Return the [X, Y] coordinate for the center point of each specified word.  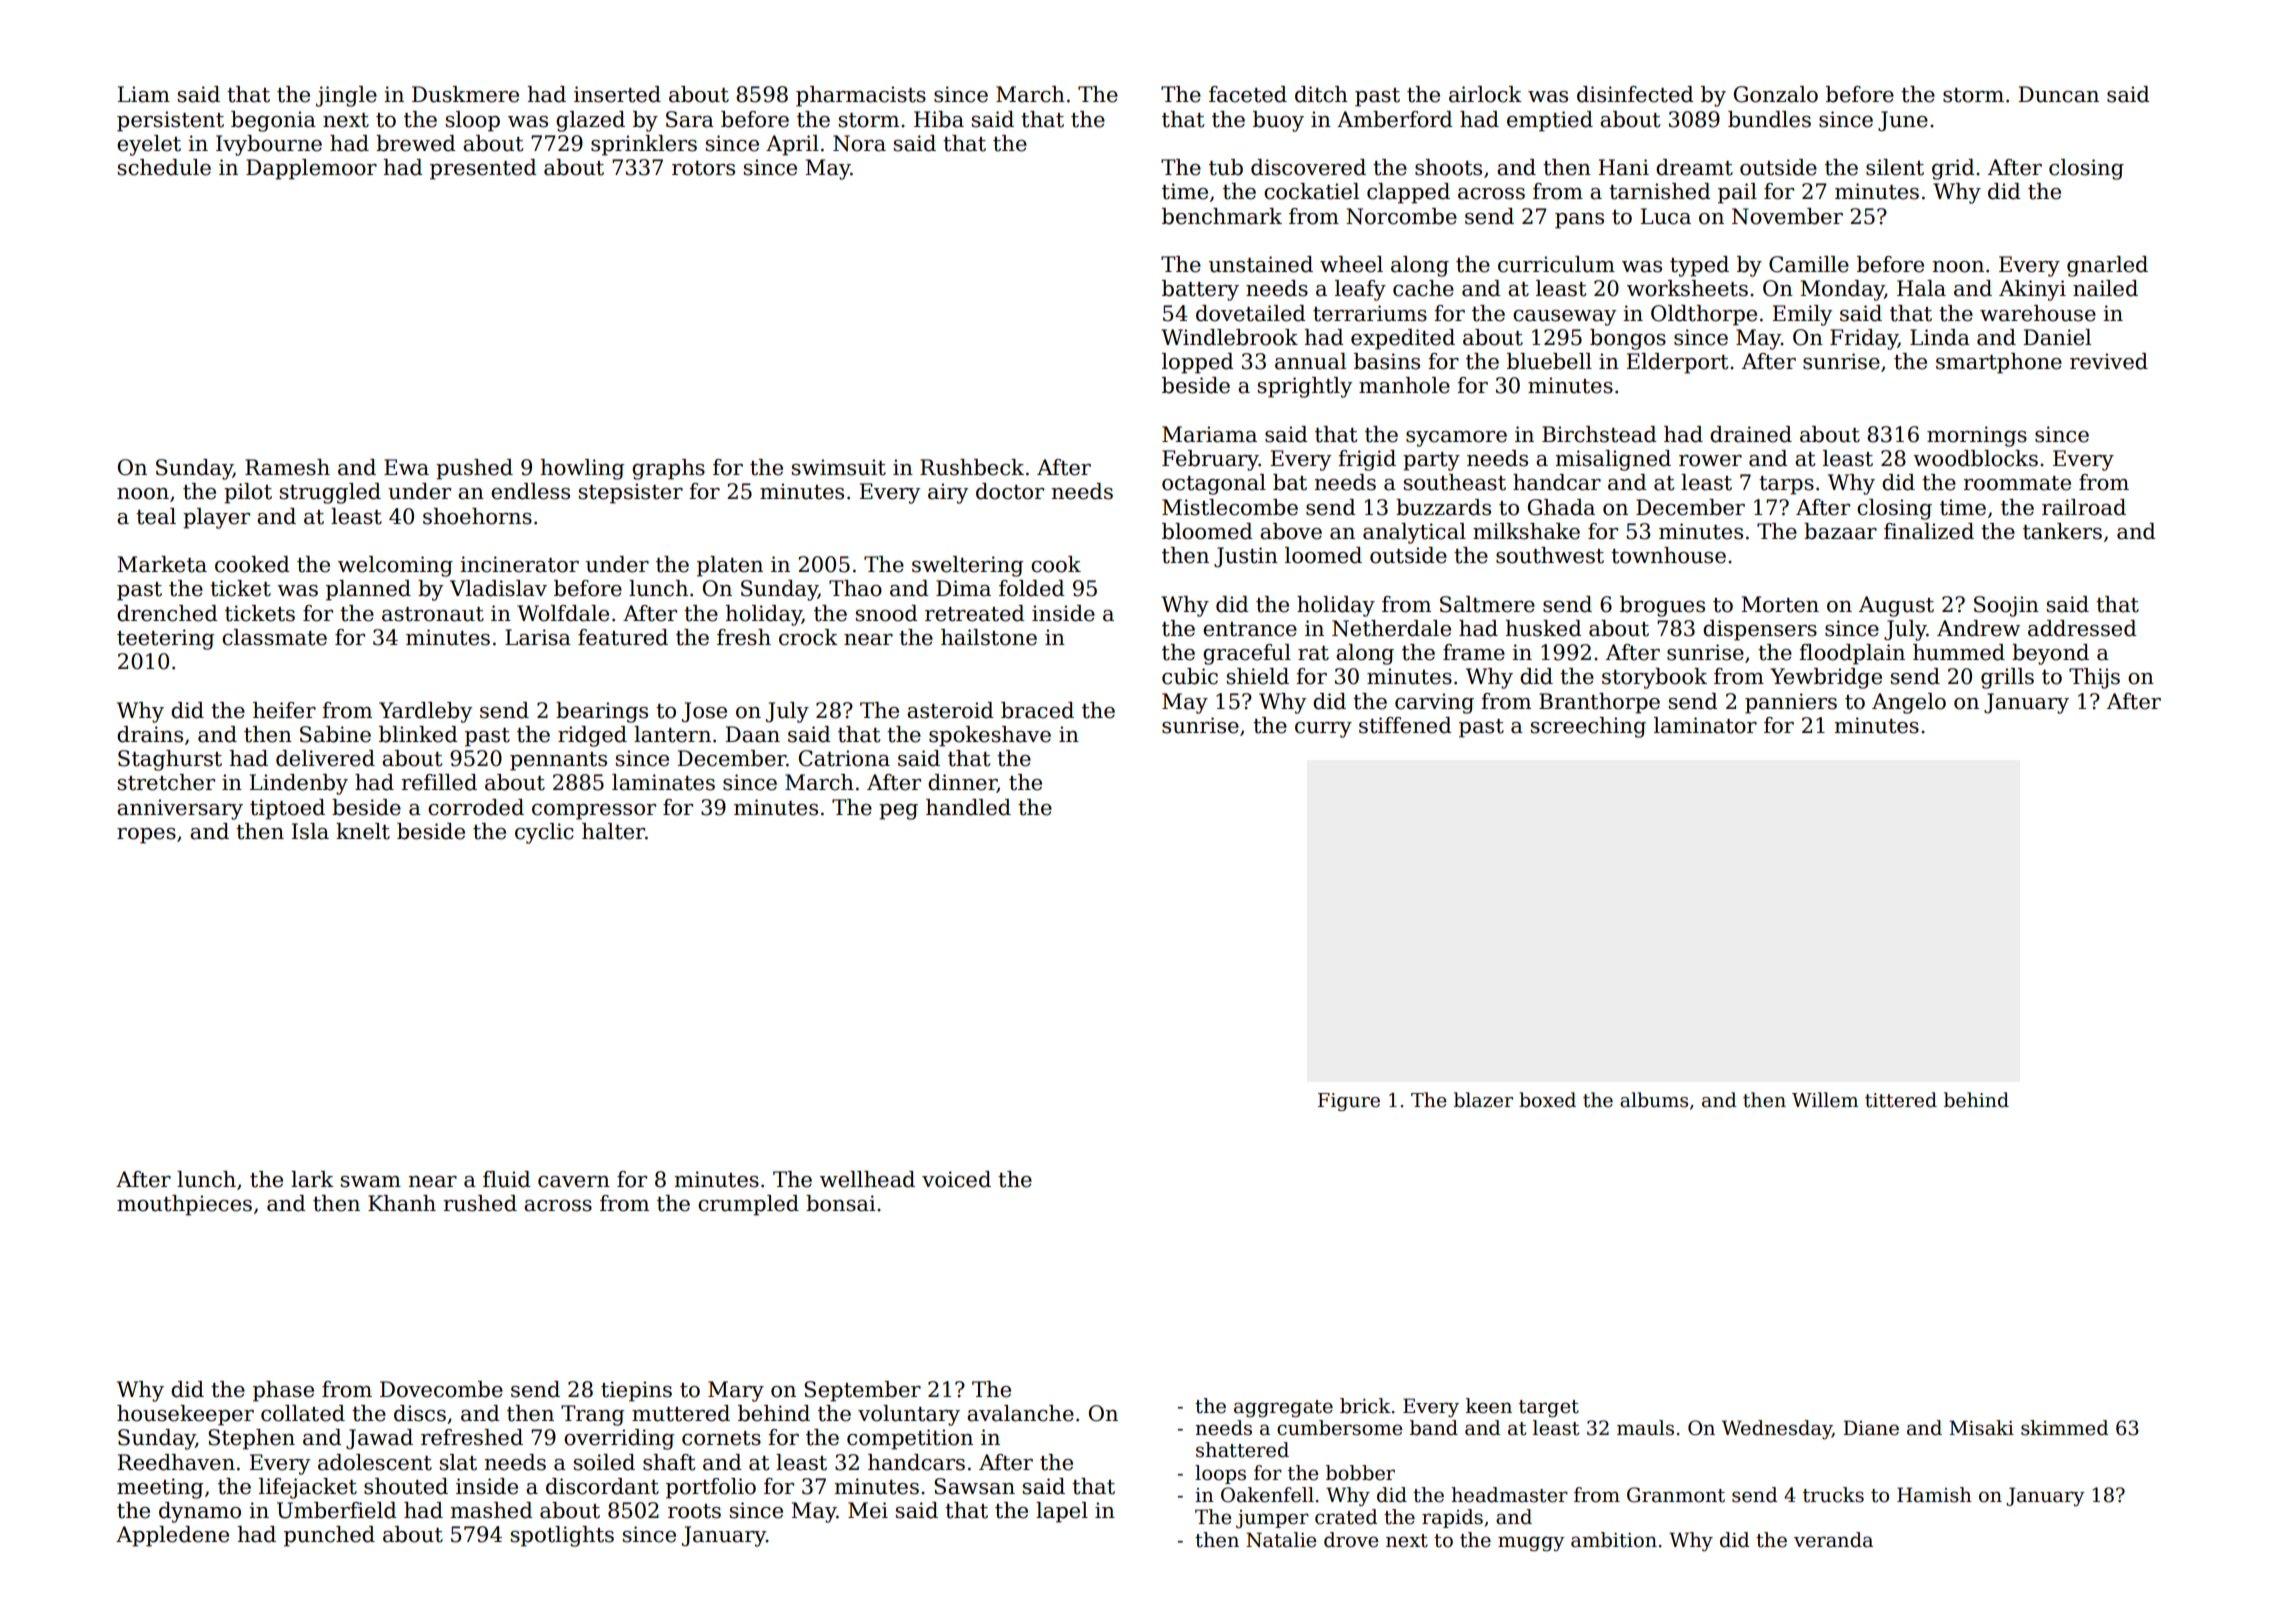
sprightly [1305, 387]
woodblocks [1975, 458]
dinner [962, 783]
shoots [1448, 167]
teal [156, 516]
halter [613, 831]
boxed [1547, 1100]
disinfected [1635, 94]
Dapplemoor [311, 169]
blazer [1483, 1100]
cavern [574, 1182]
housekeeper [185, 1415]
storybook [1654, 678]
